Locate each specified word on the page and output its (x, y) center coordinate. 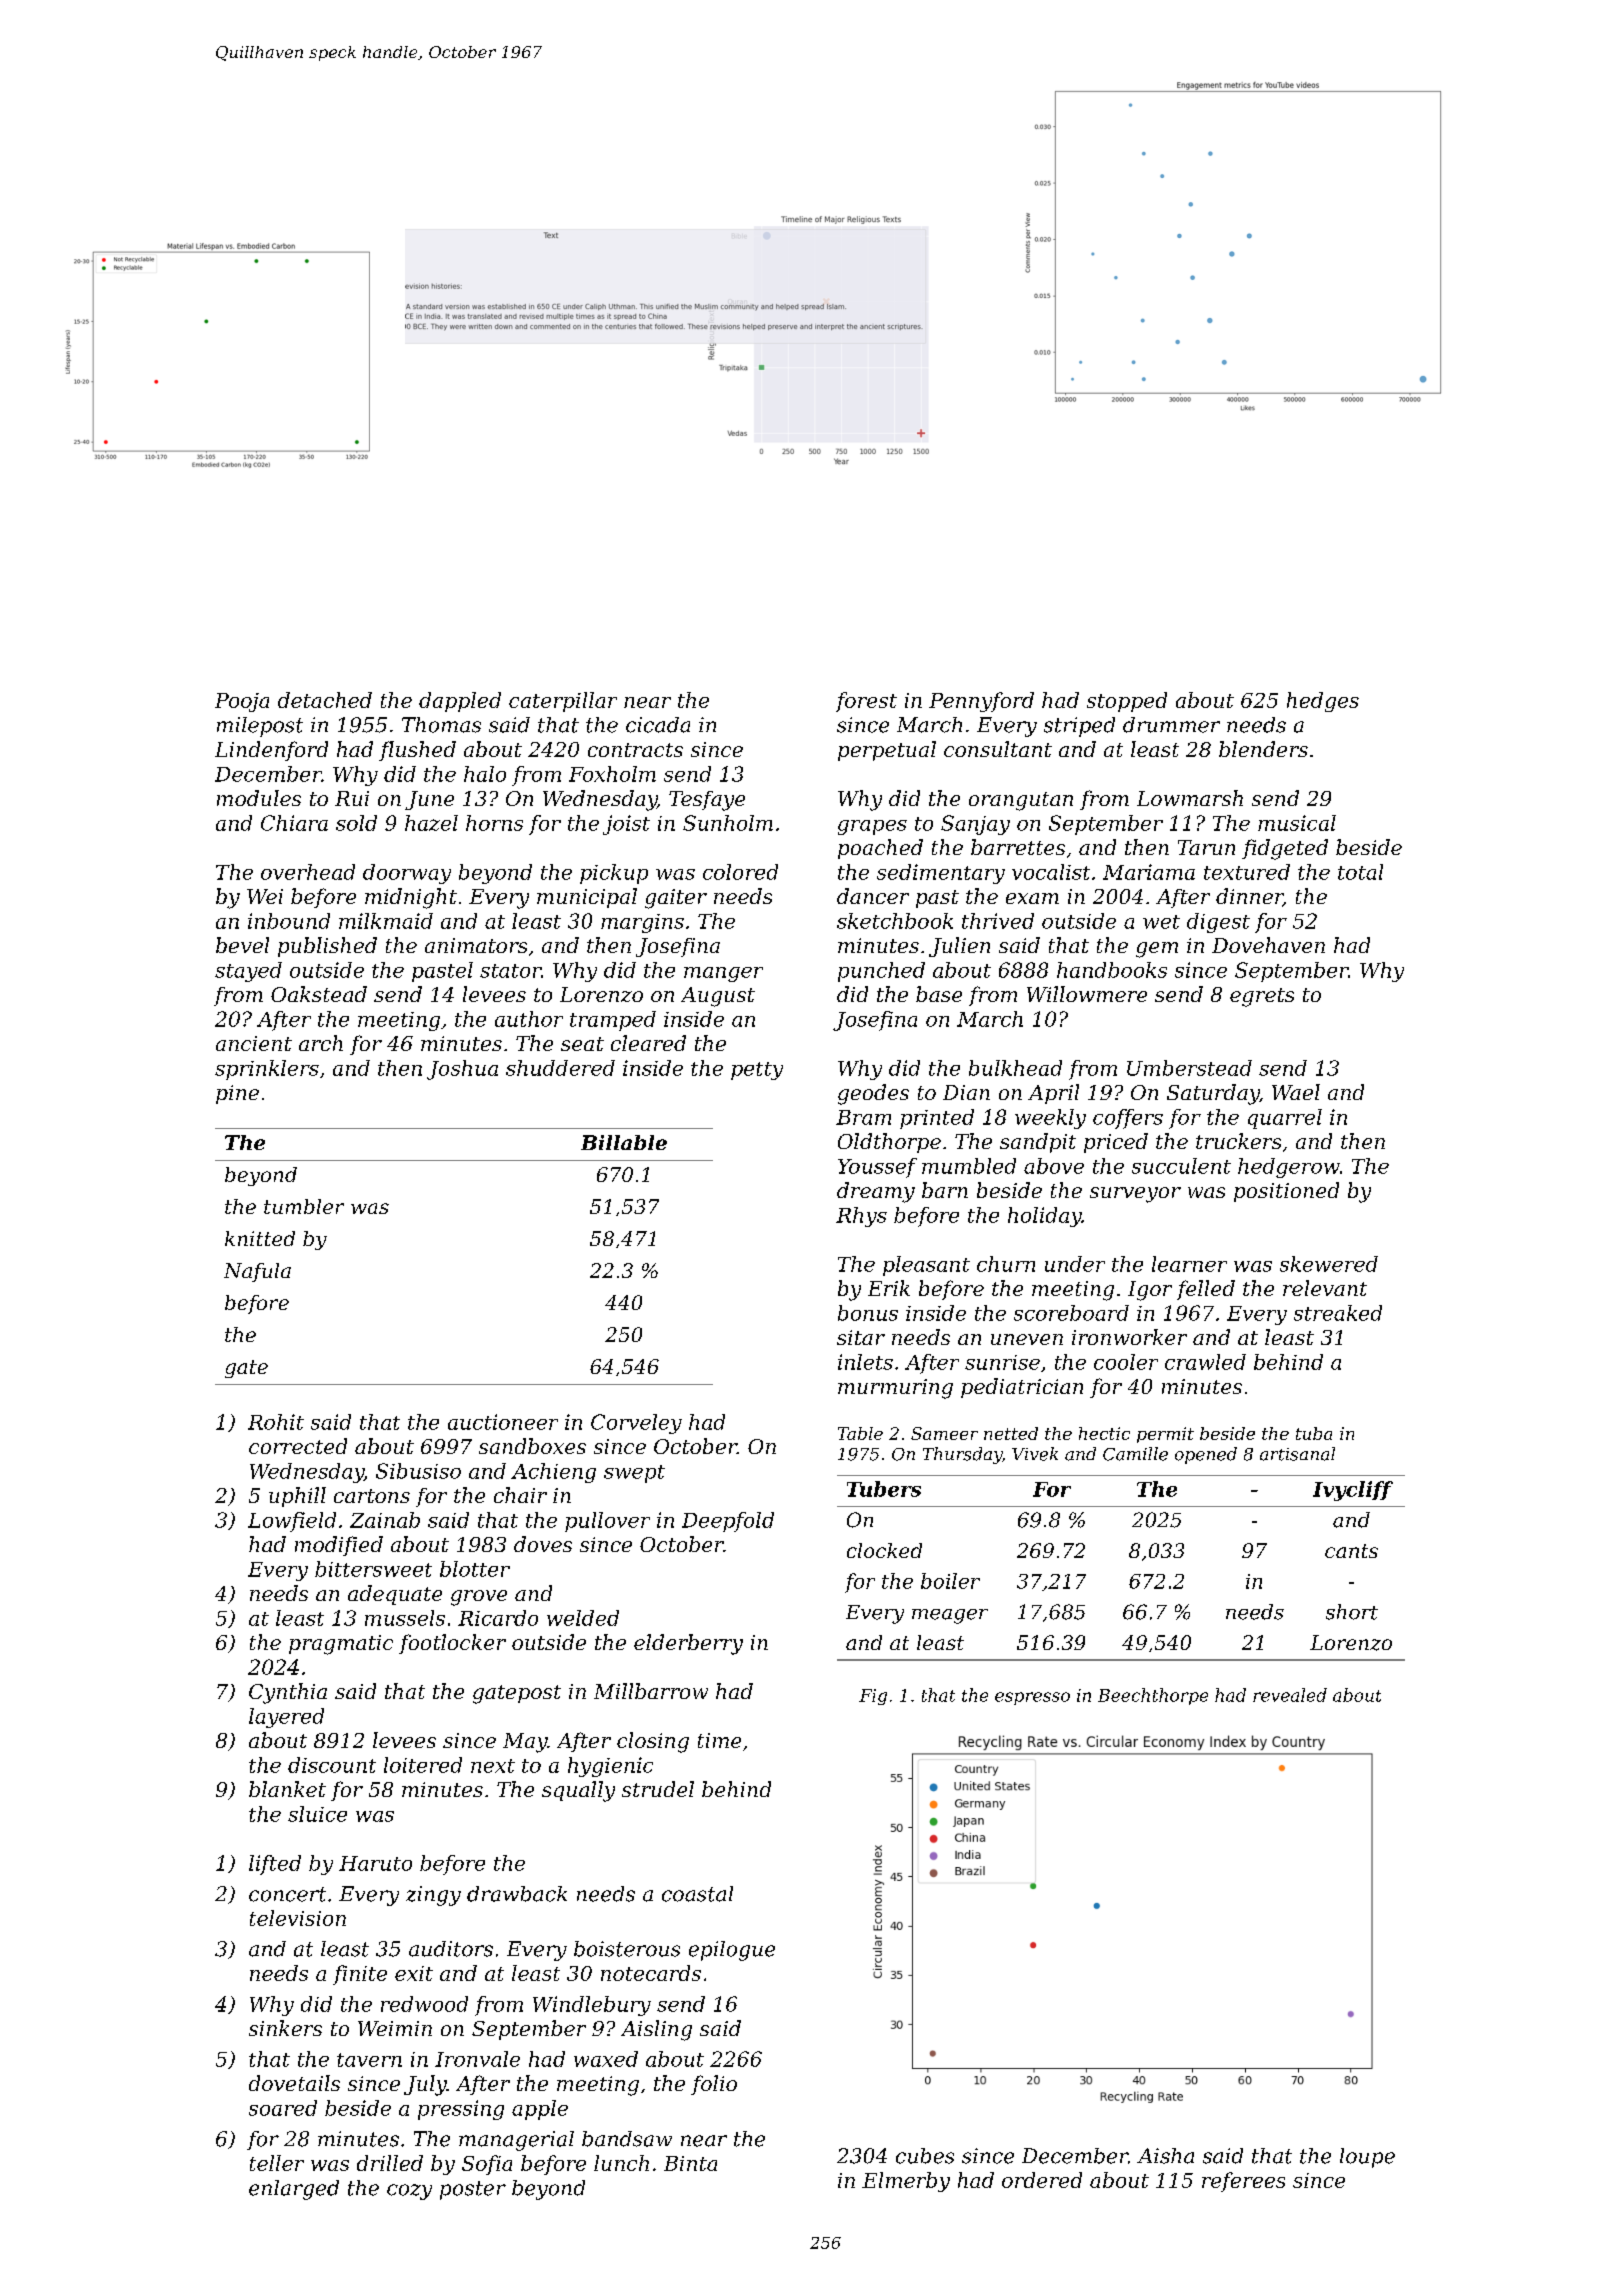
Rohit (276, 1422)
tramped (613, 1021)
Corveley (636, 1424)
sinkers (285, 2028)
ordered (1042, 2180)
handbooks (1112, 970)
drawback (517, 1894)
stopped (1127, 702)
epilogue (732, 1951)
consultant (998, 749)
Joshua (462, 1070)
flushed (417, 751)
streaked (1338, 1313)
